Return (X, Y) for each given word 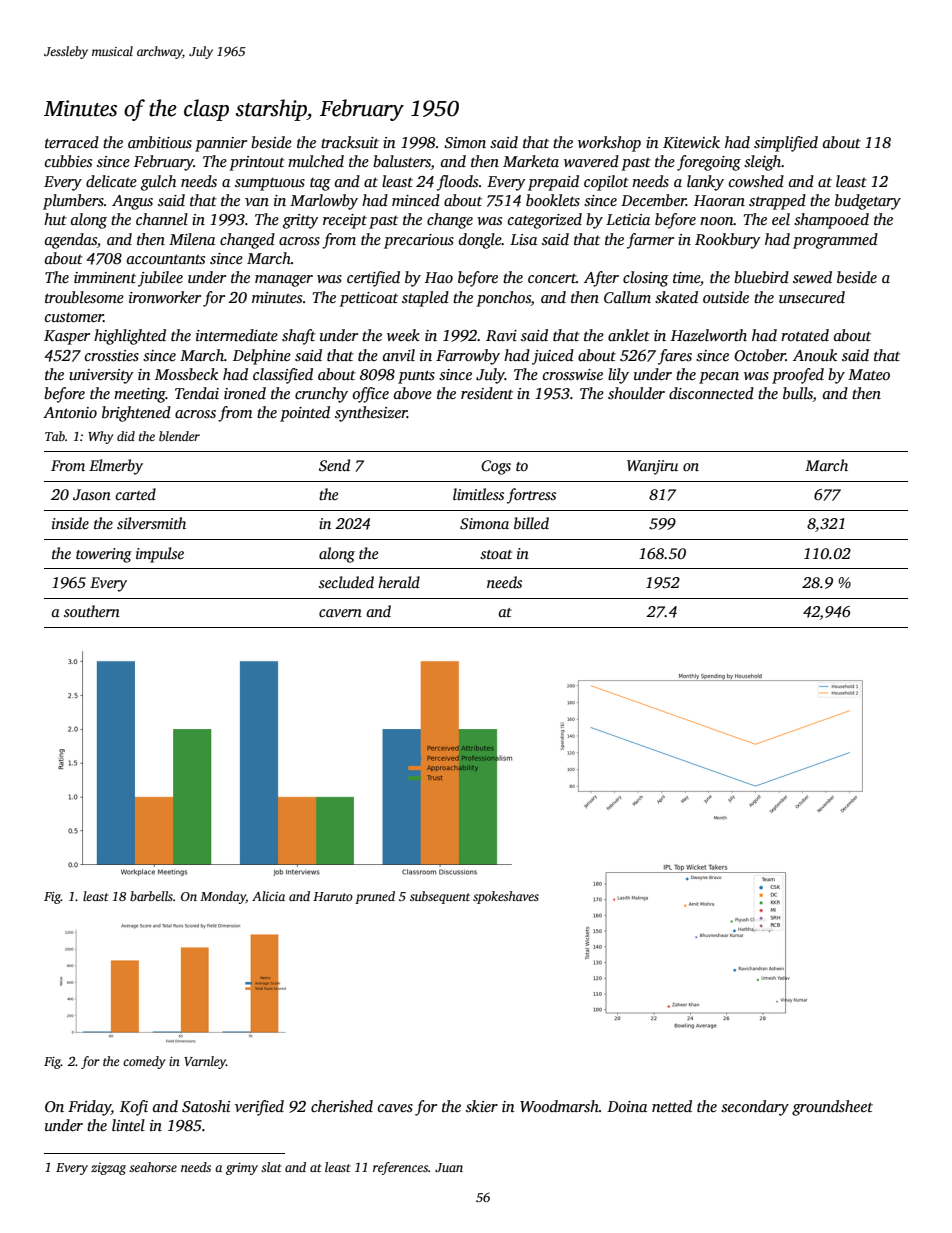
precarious (419, 241)
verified (259, 1108)
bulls (798, 394)
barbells (151, 896)
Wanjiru (652, 467)
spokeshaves (506, 897)
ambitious (160, 142)
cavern (340, 613)
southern (92, 611)
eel (781, 219)
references (400, 1168)
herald (399, 582)
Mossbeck (186, 374)
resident (487, 393)
